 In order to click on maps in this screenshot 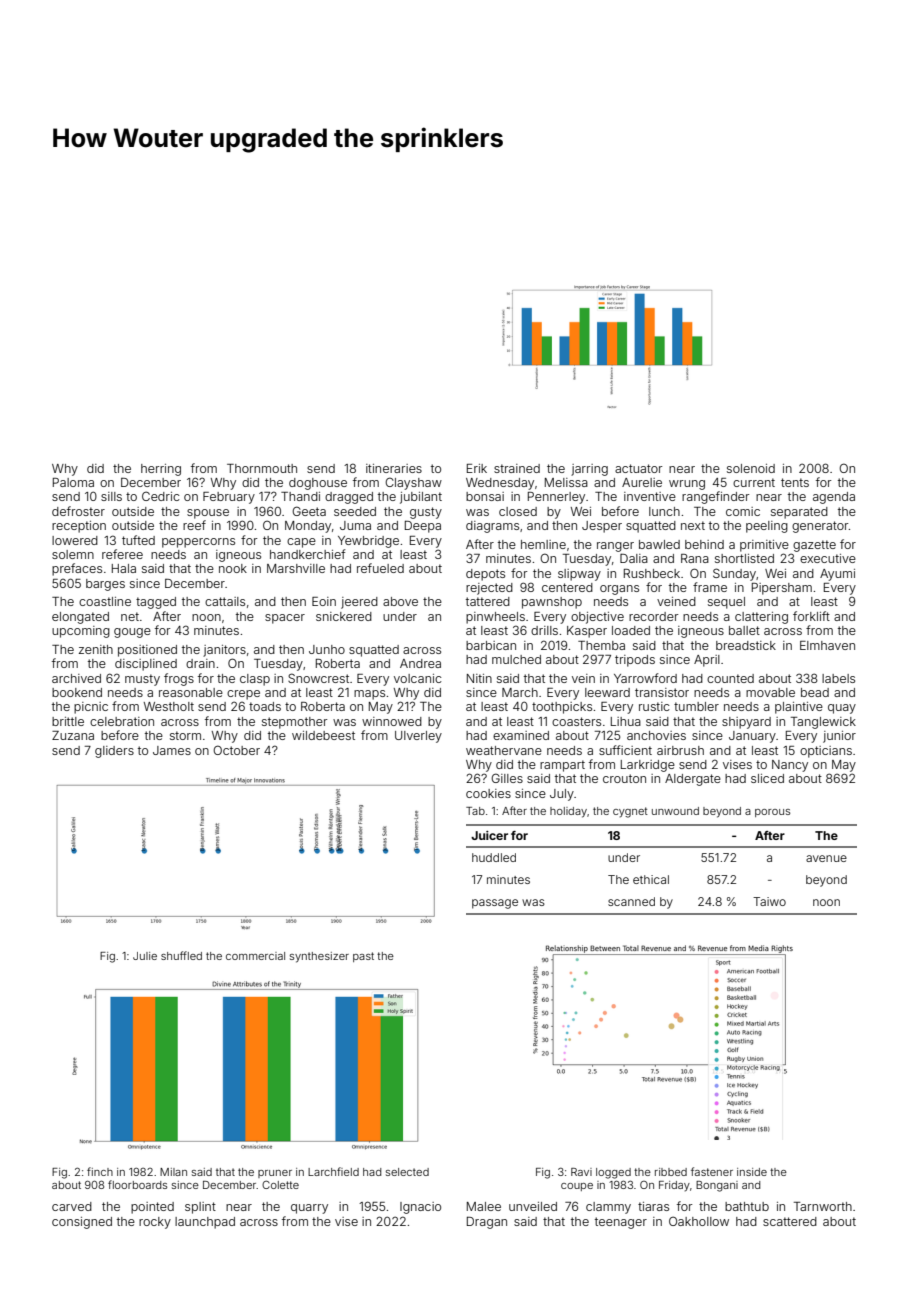, I will do `click(369, 695)`.
